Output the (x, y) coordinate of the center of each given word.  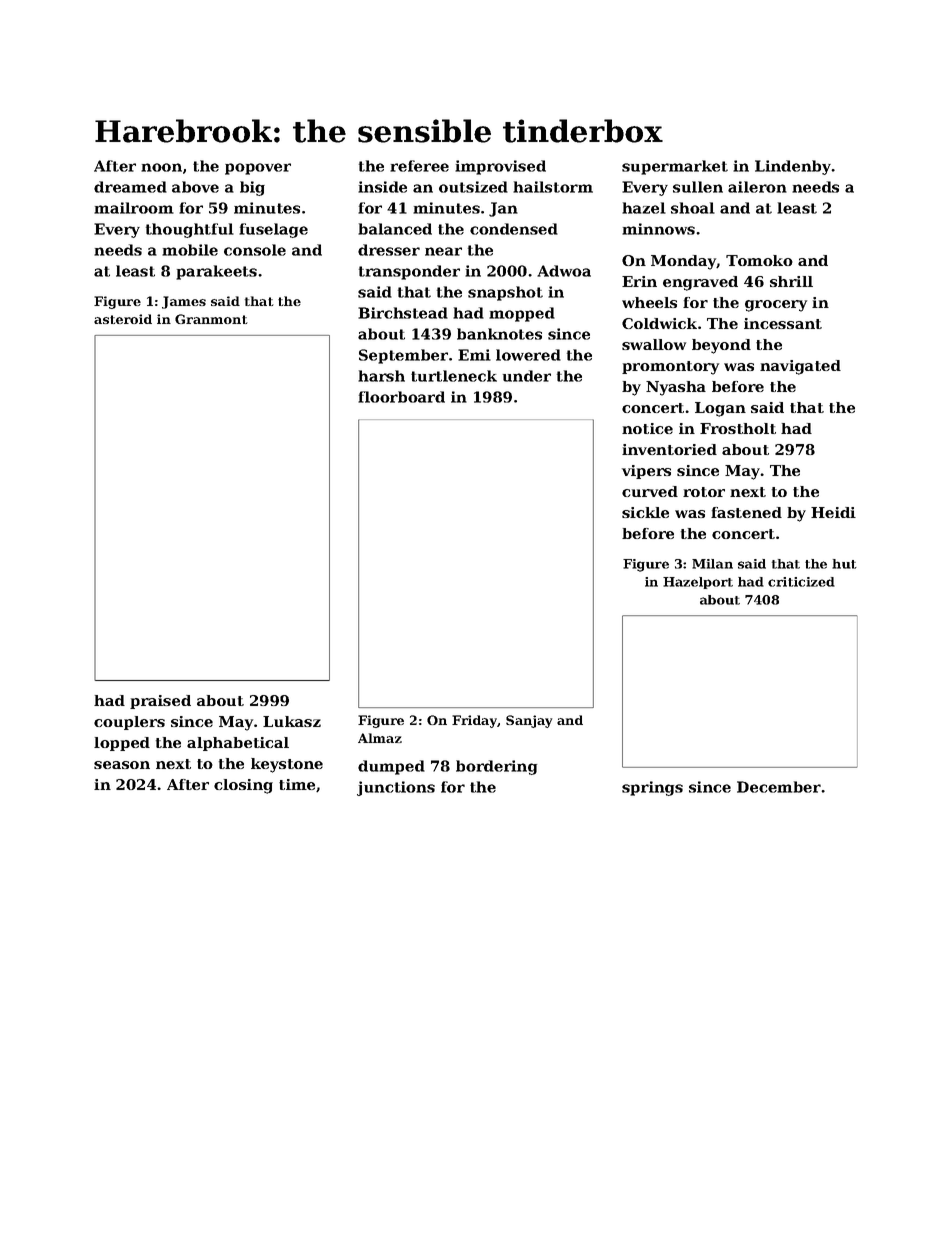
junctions (396, 788)
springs (652, 788)
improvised (500, 167)
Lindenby (793, 167)
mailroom (134, 208)
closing (243, 786)
